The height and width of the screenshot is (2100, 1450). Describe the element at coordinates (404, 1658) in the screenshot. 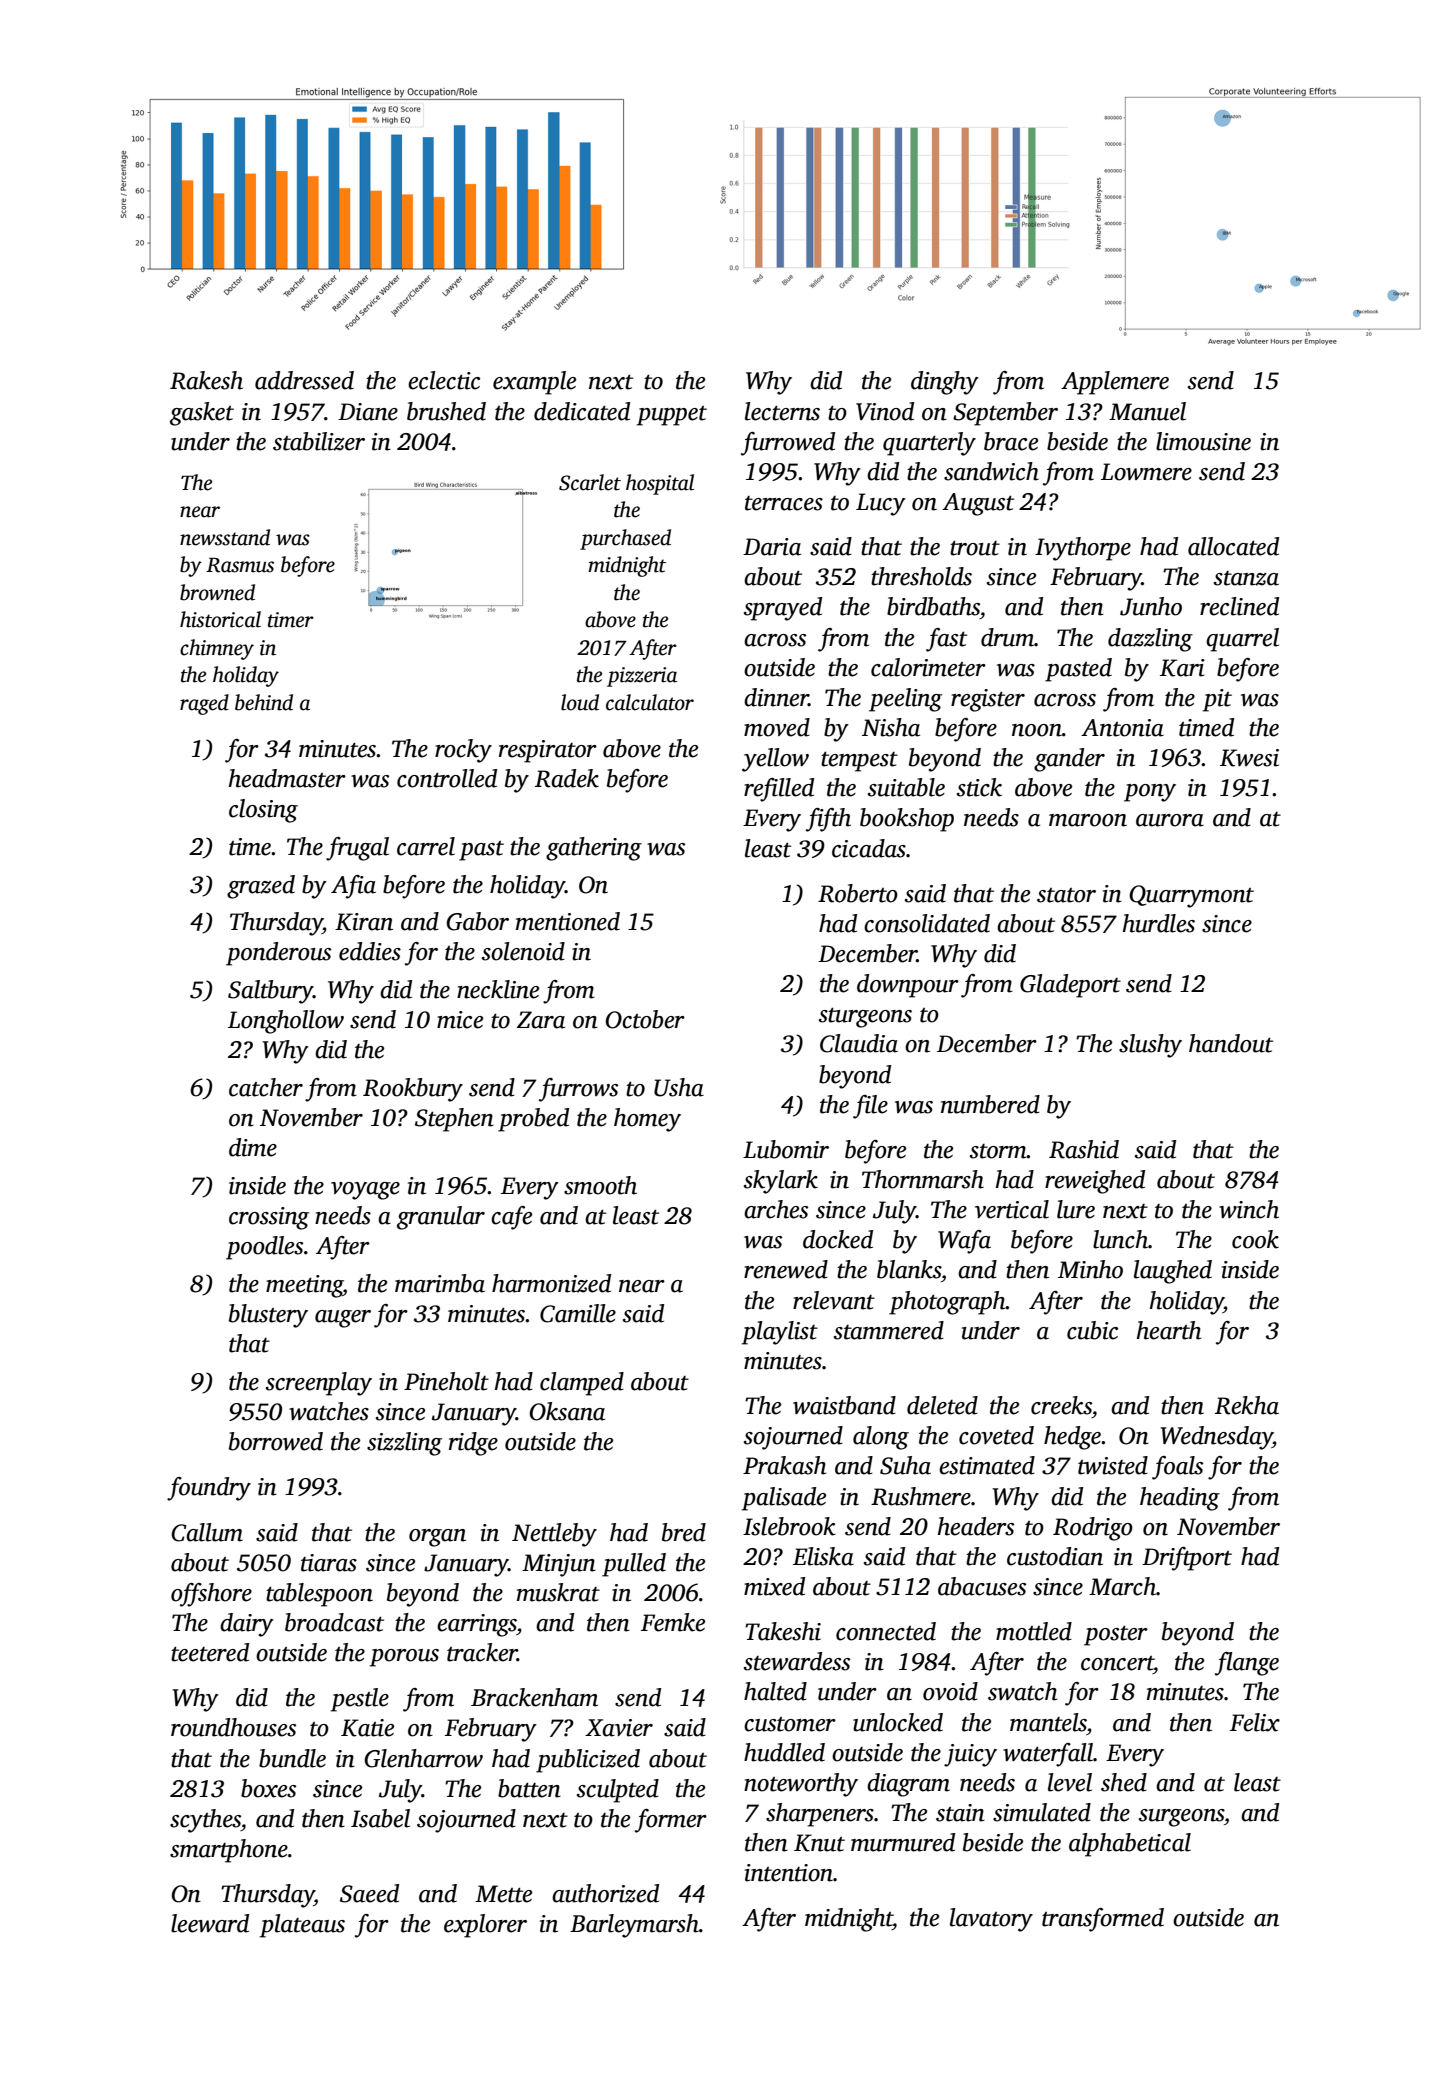

I see `porous` at that location.
